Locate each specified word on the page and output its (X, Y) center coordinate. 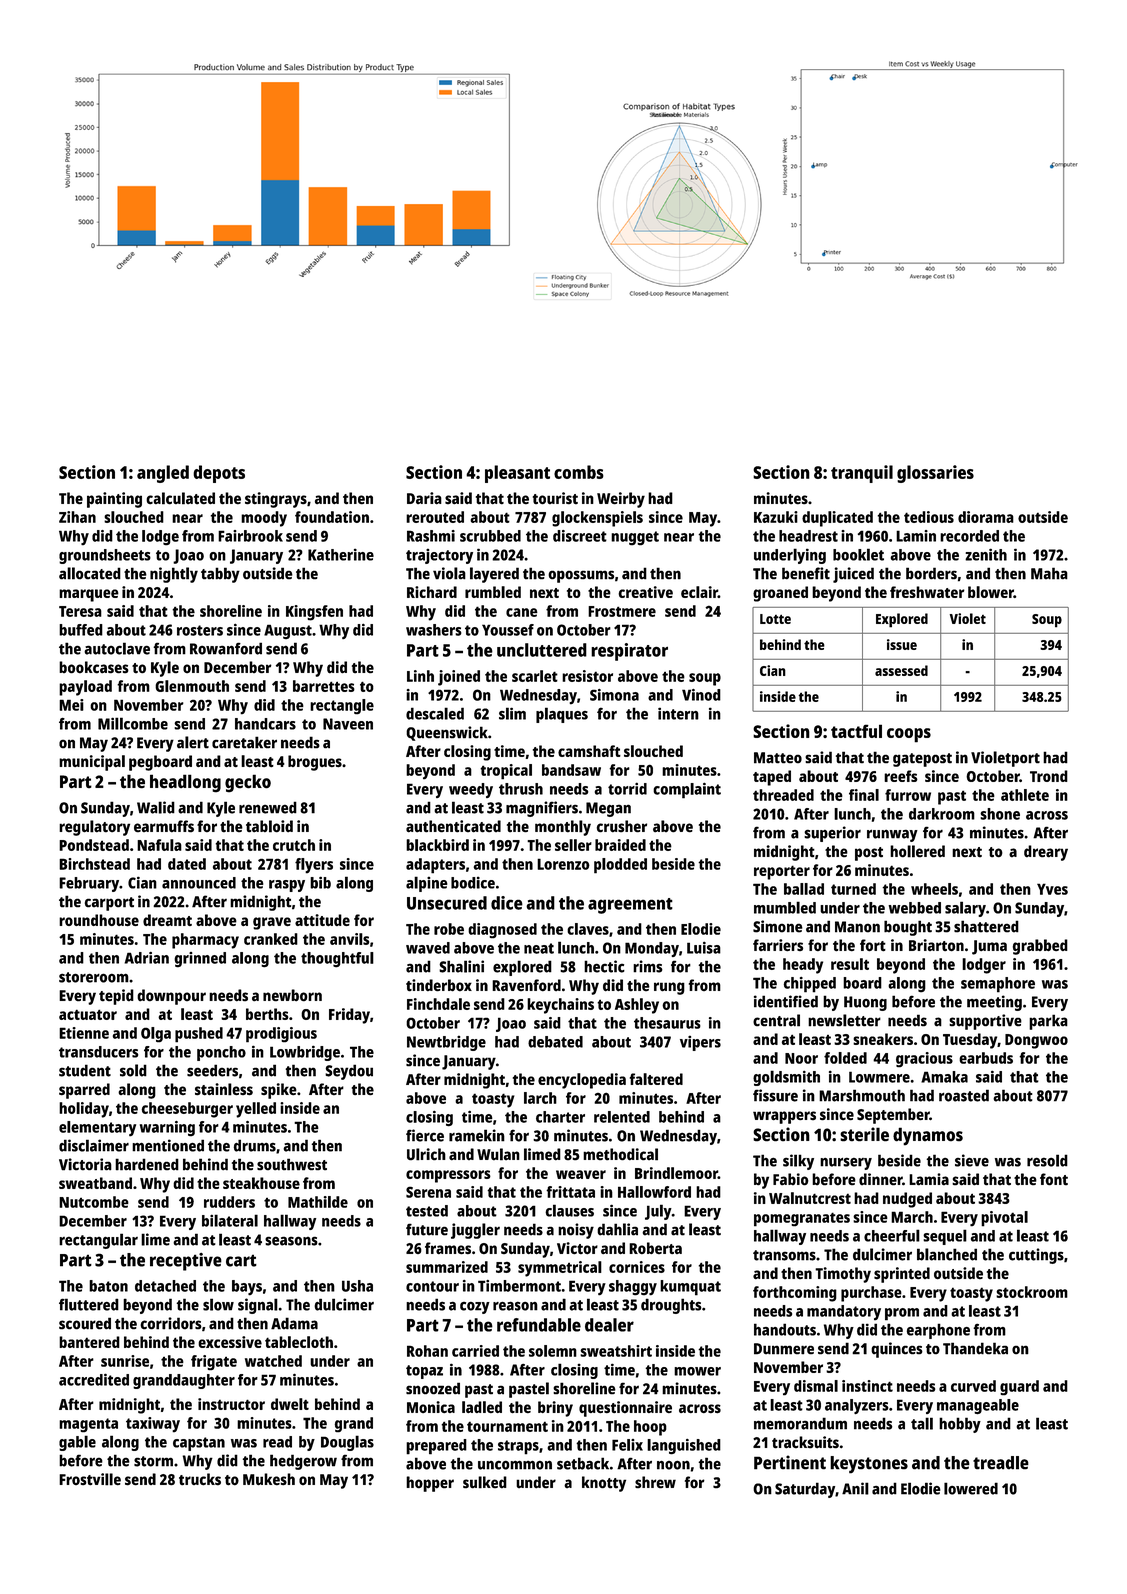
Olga (156, 1035)
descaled (435, 713)
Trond (1049, 776)
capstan (199, 1444)
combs (579, 472)
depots (219, 474)
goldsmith (786, 1078)
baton (108, 1286)
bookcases (94, 667)
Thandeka (975, 1348)
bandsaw (571, 770)
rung (669, 988)
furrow (908, 795)
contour (432, 1286)
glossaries (935, 474)
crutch (294, 845)
